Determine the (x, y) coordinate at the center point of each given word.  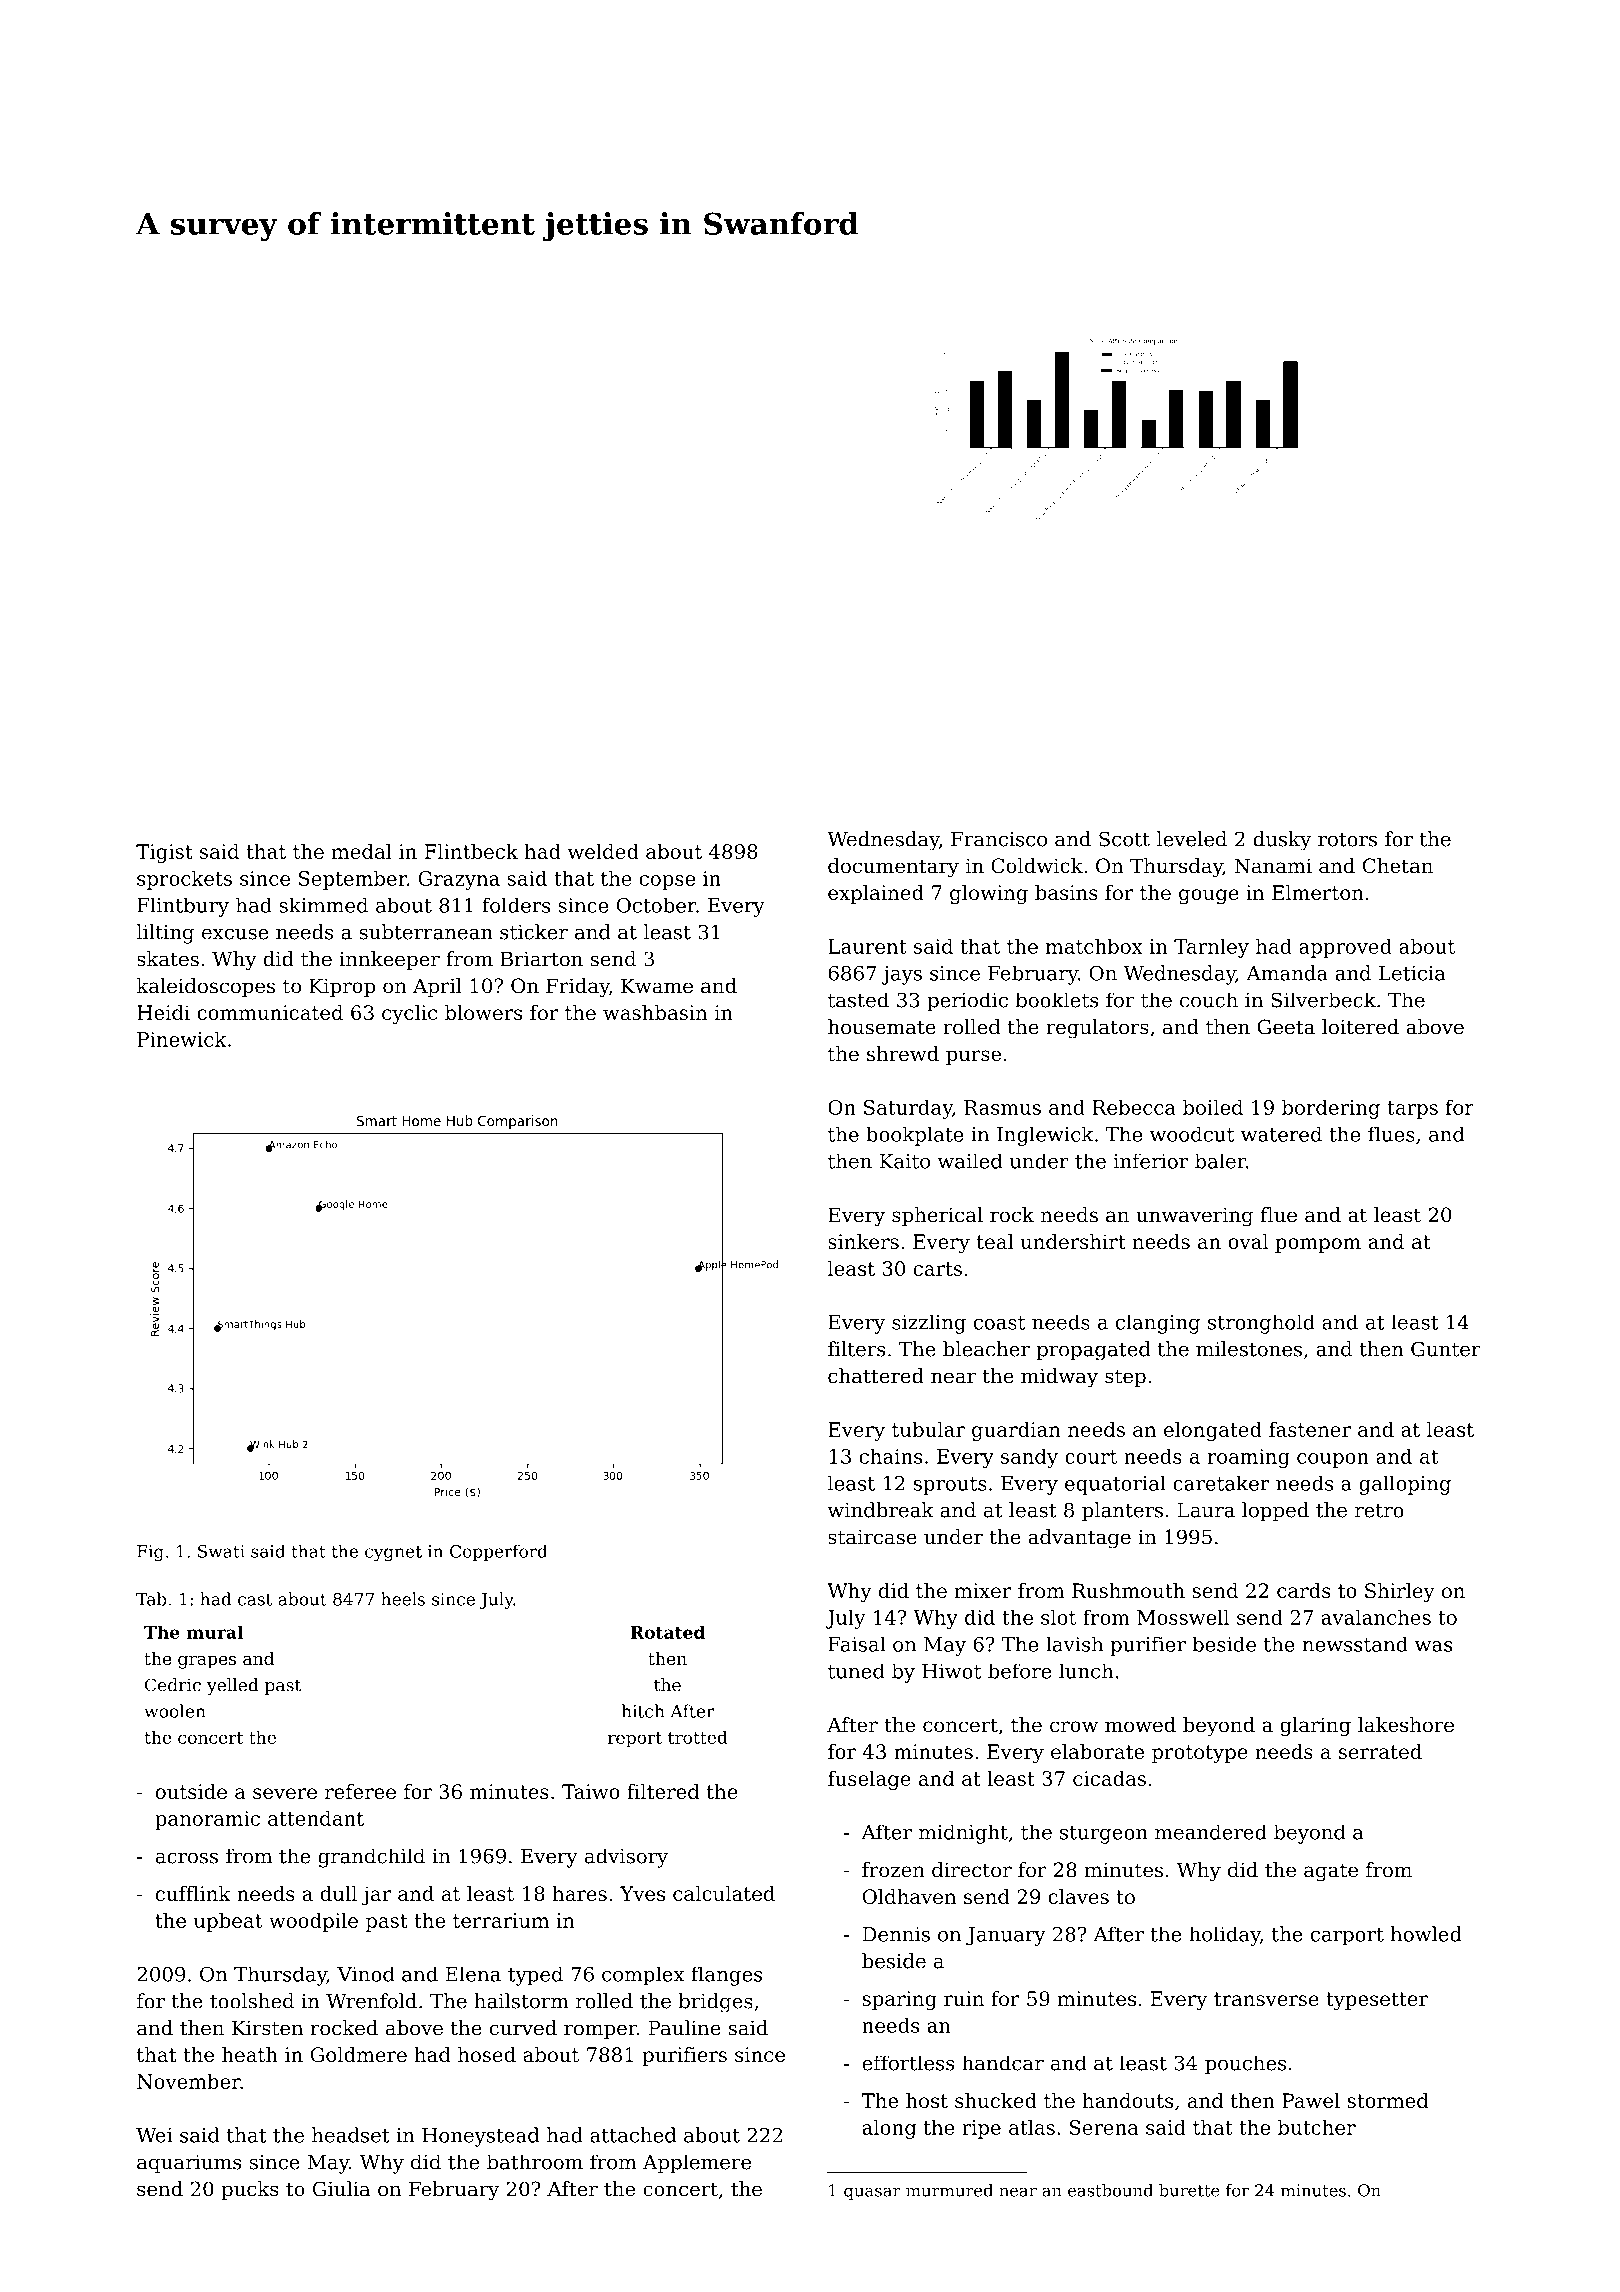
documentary (893, 868)
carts (938, 1269)
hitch (643, 1711)
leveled (1192, 839)
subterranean (426, 932)
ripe (981, 2129)
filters (857, 1349)
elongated (1213, 1431)
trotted (698, 1737)
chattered (876, 1376)
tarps (1412, 1110)
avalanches (1376, 1617)
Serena (1104, 2127)
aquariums (189, 2164)
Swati (221, 1551)
